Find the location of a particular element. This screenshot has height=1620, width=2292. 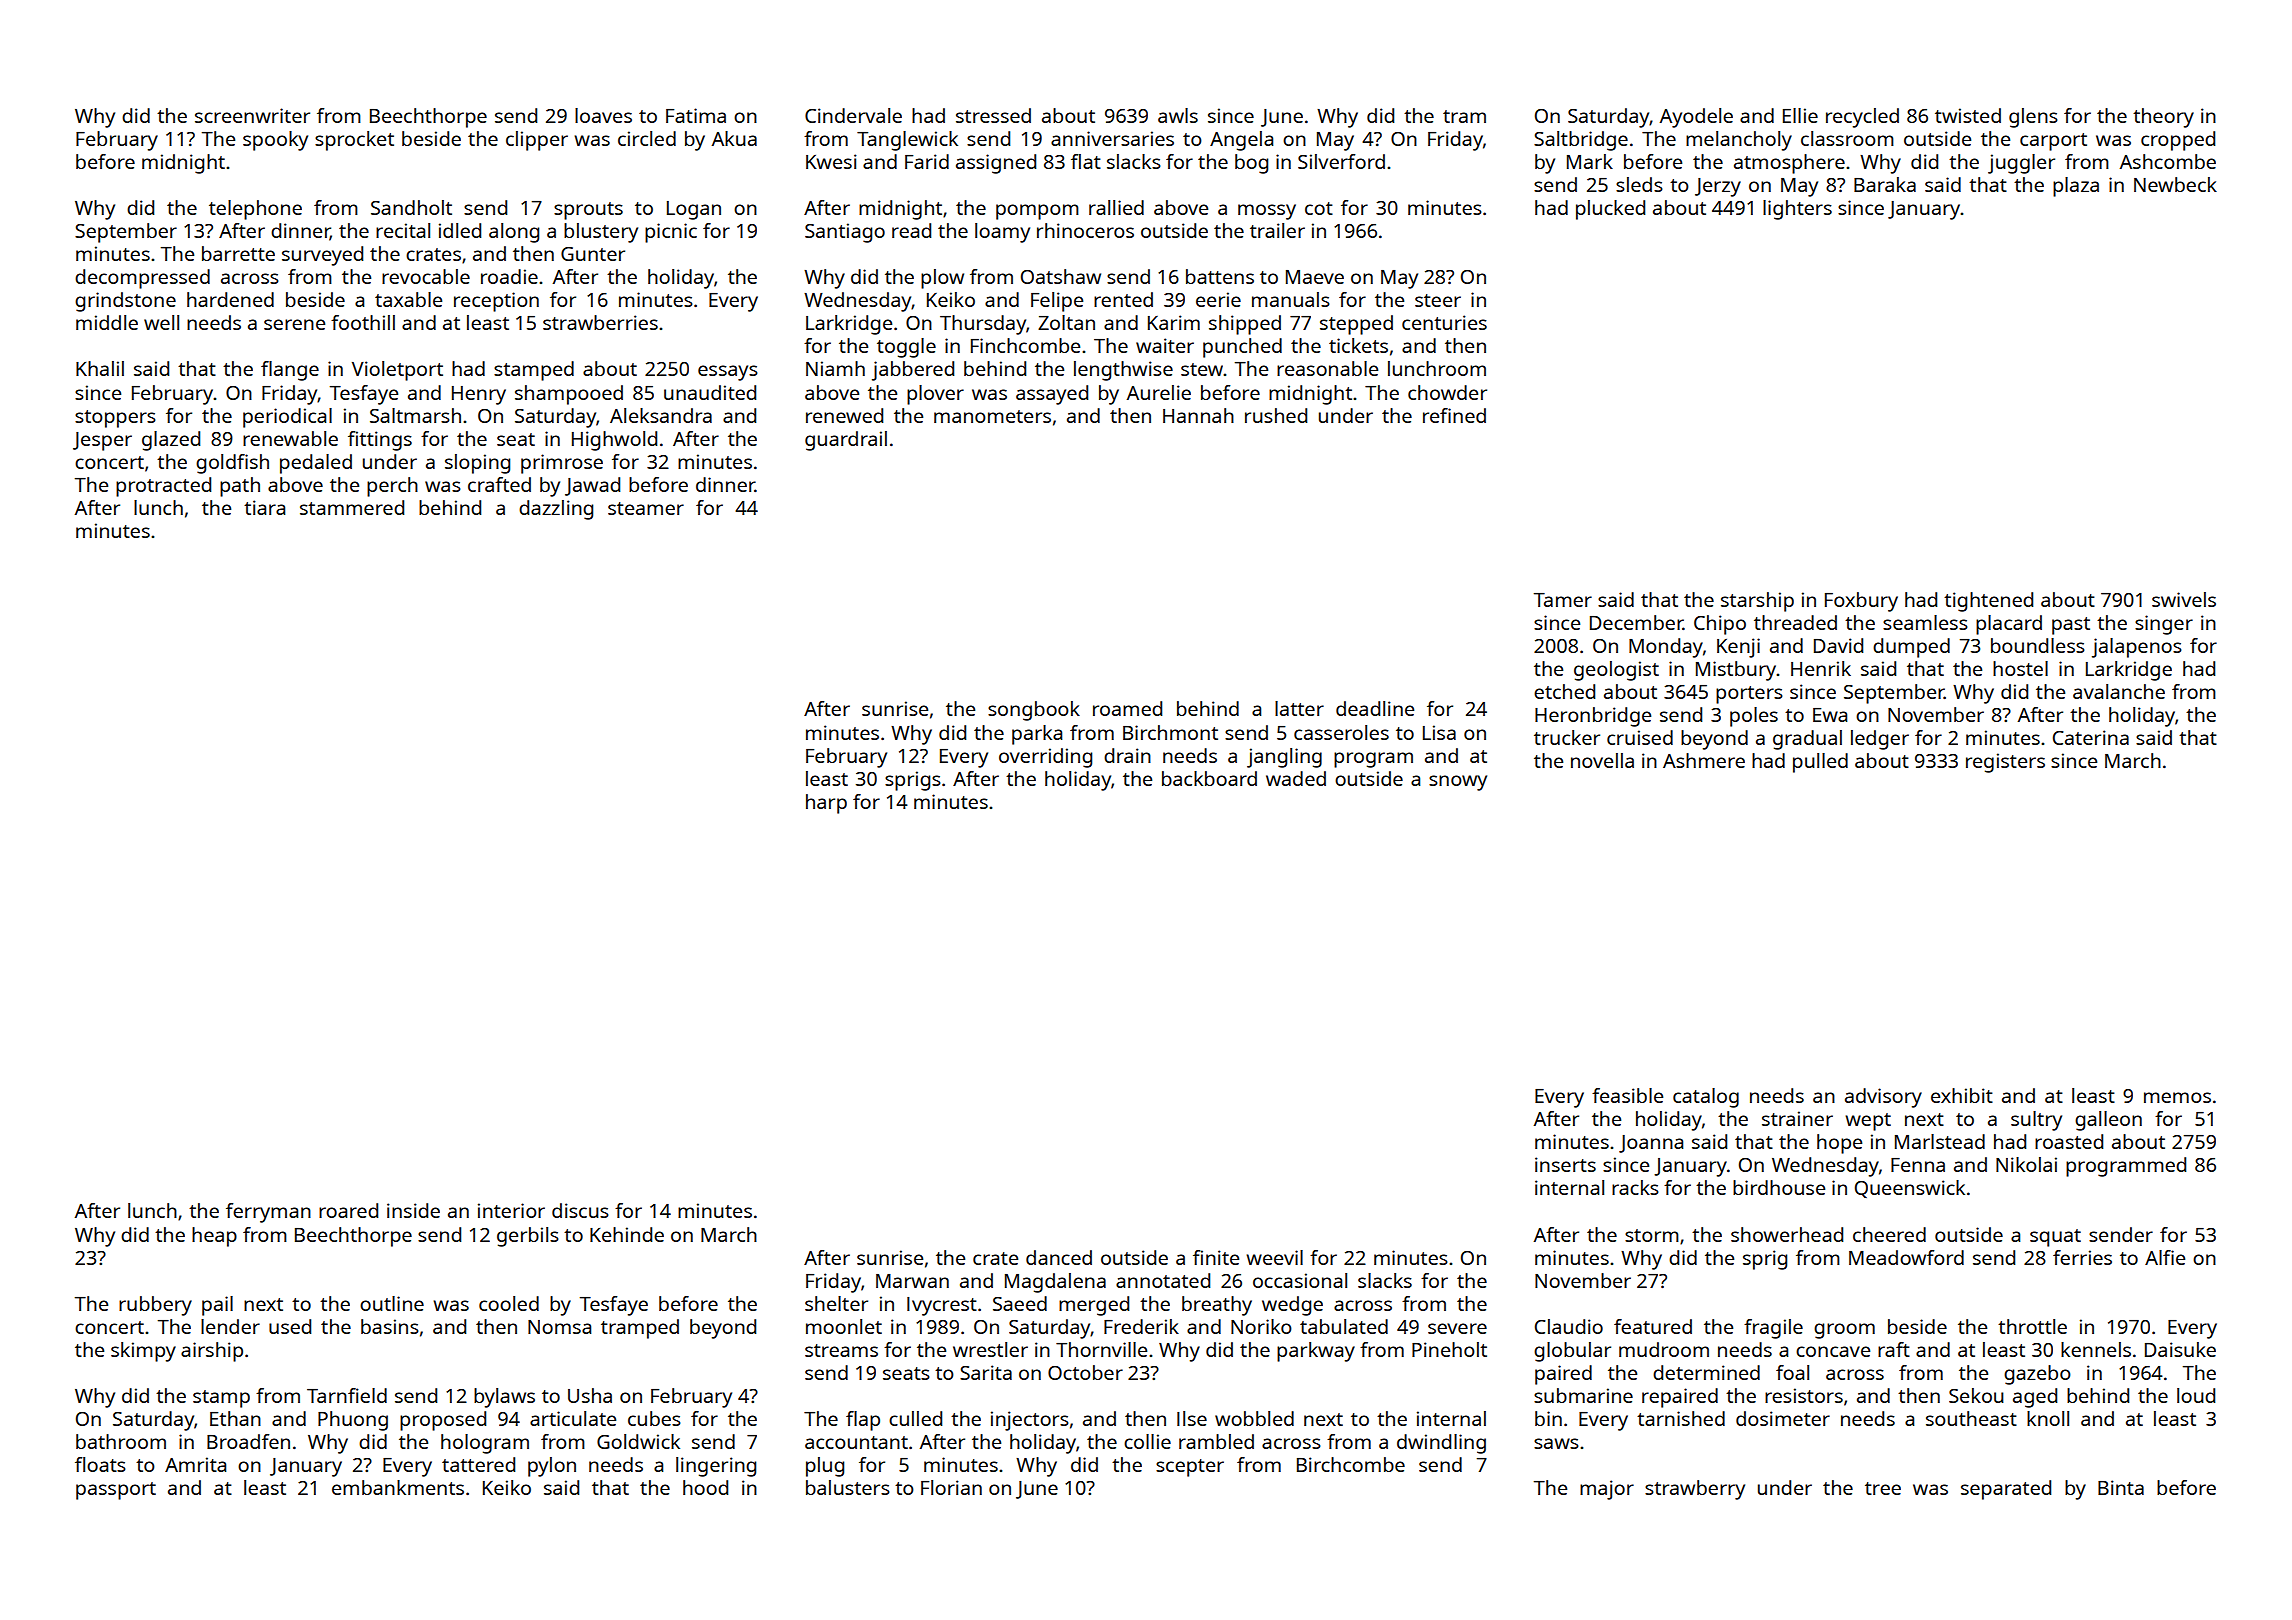

harp is located at coordinates (826, 804).
